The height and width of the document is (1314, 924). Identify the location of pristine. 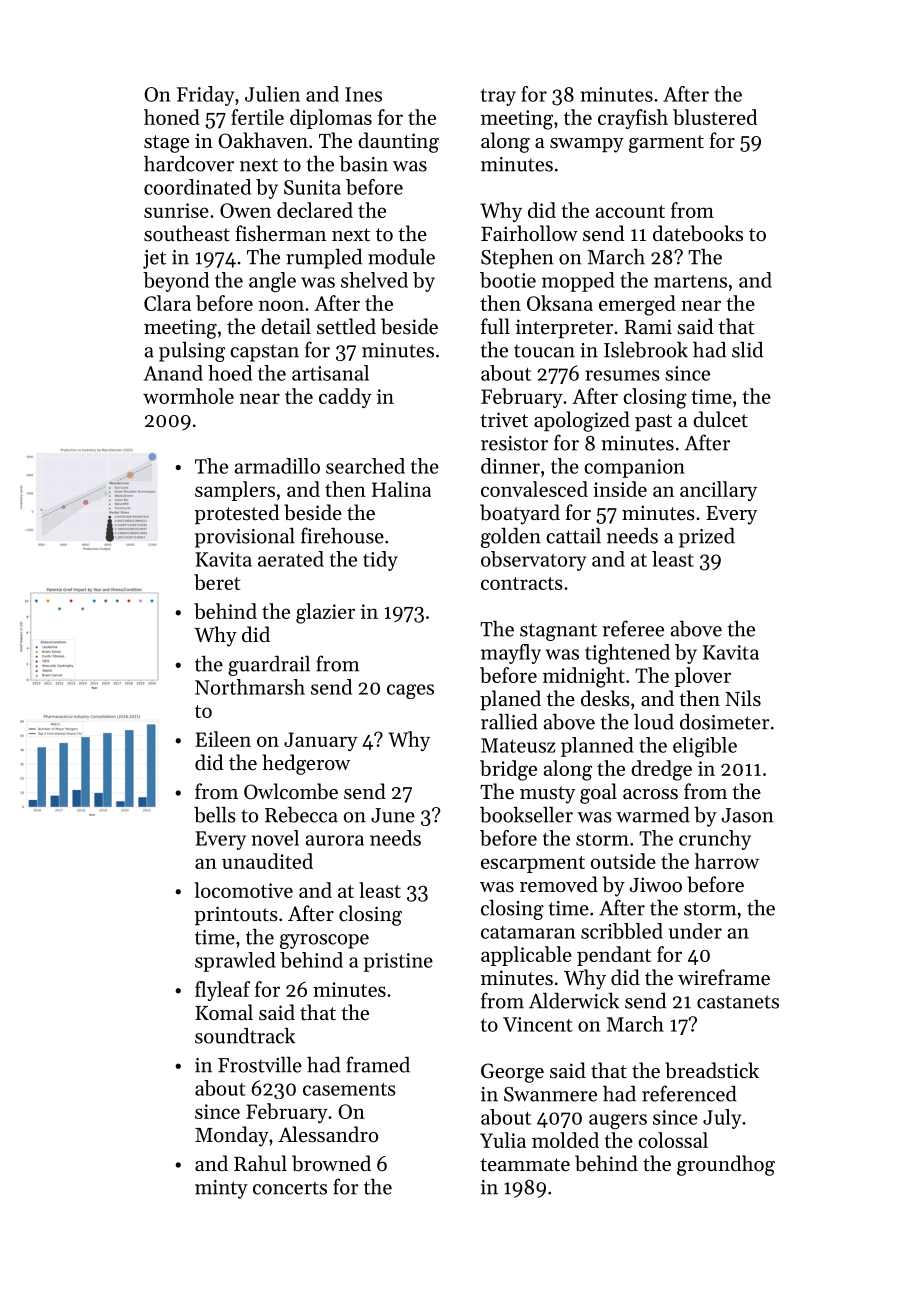
(398, 962).
